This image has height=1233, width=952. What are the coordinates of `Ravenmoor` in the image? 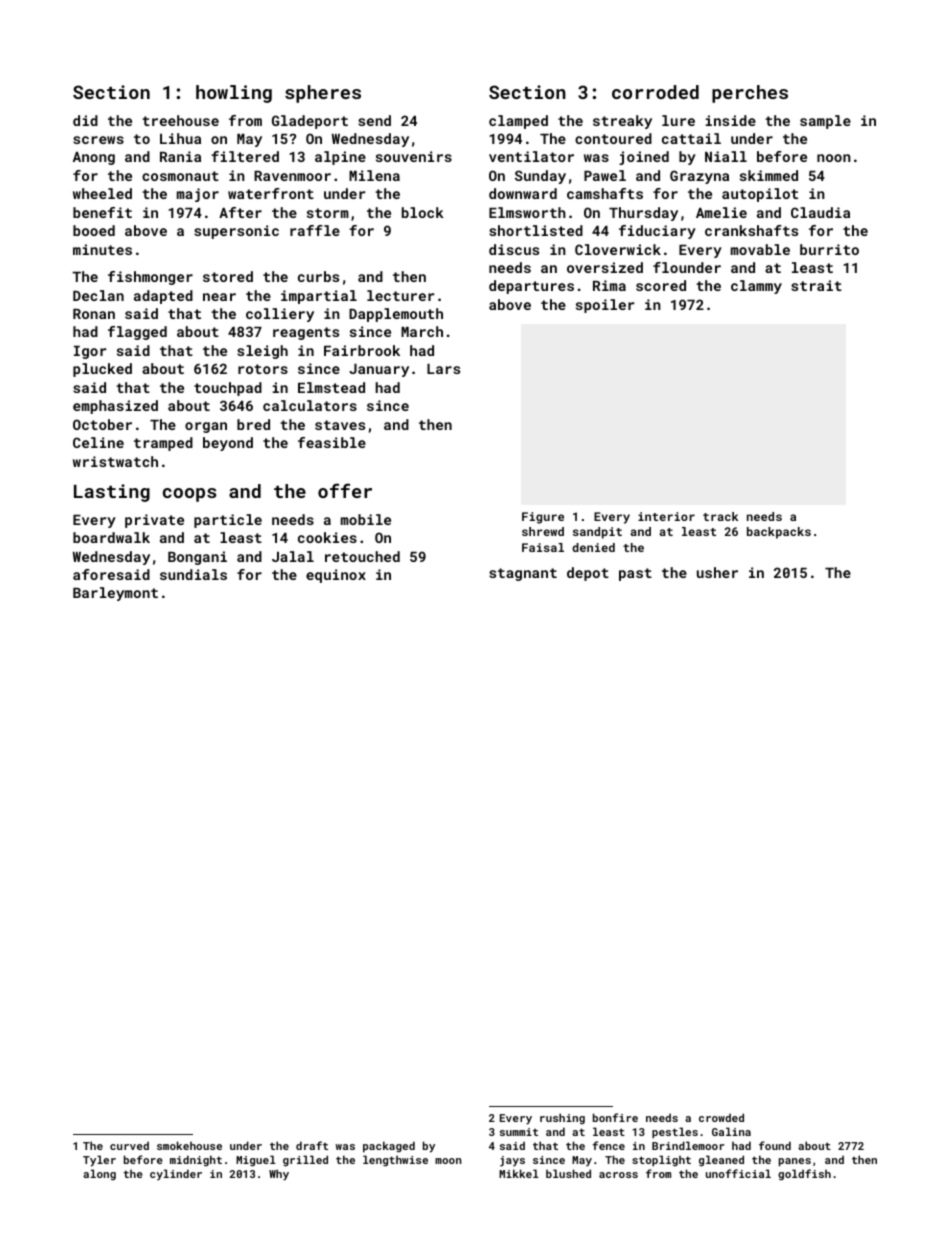 It's located at (292, 176).
